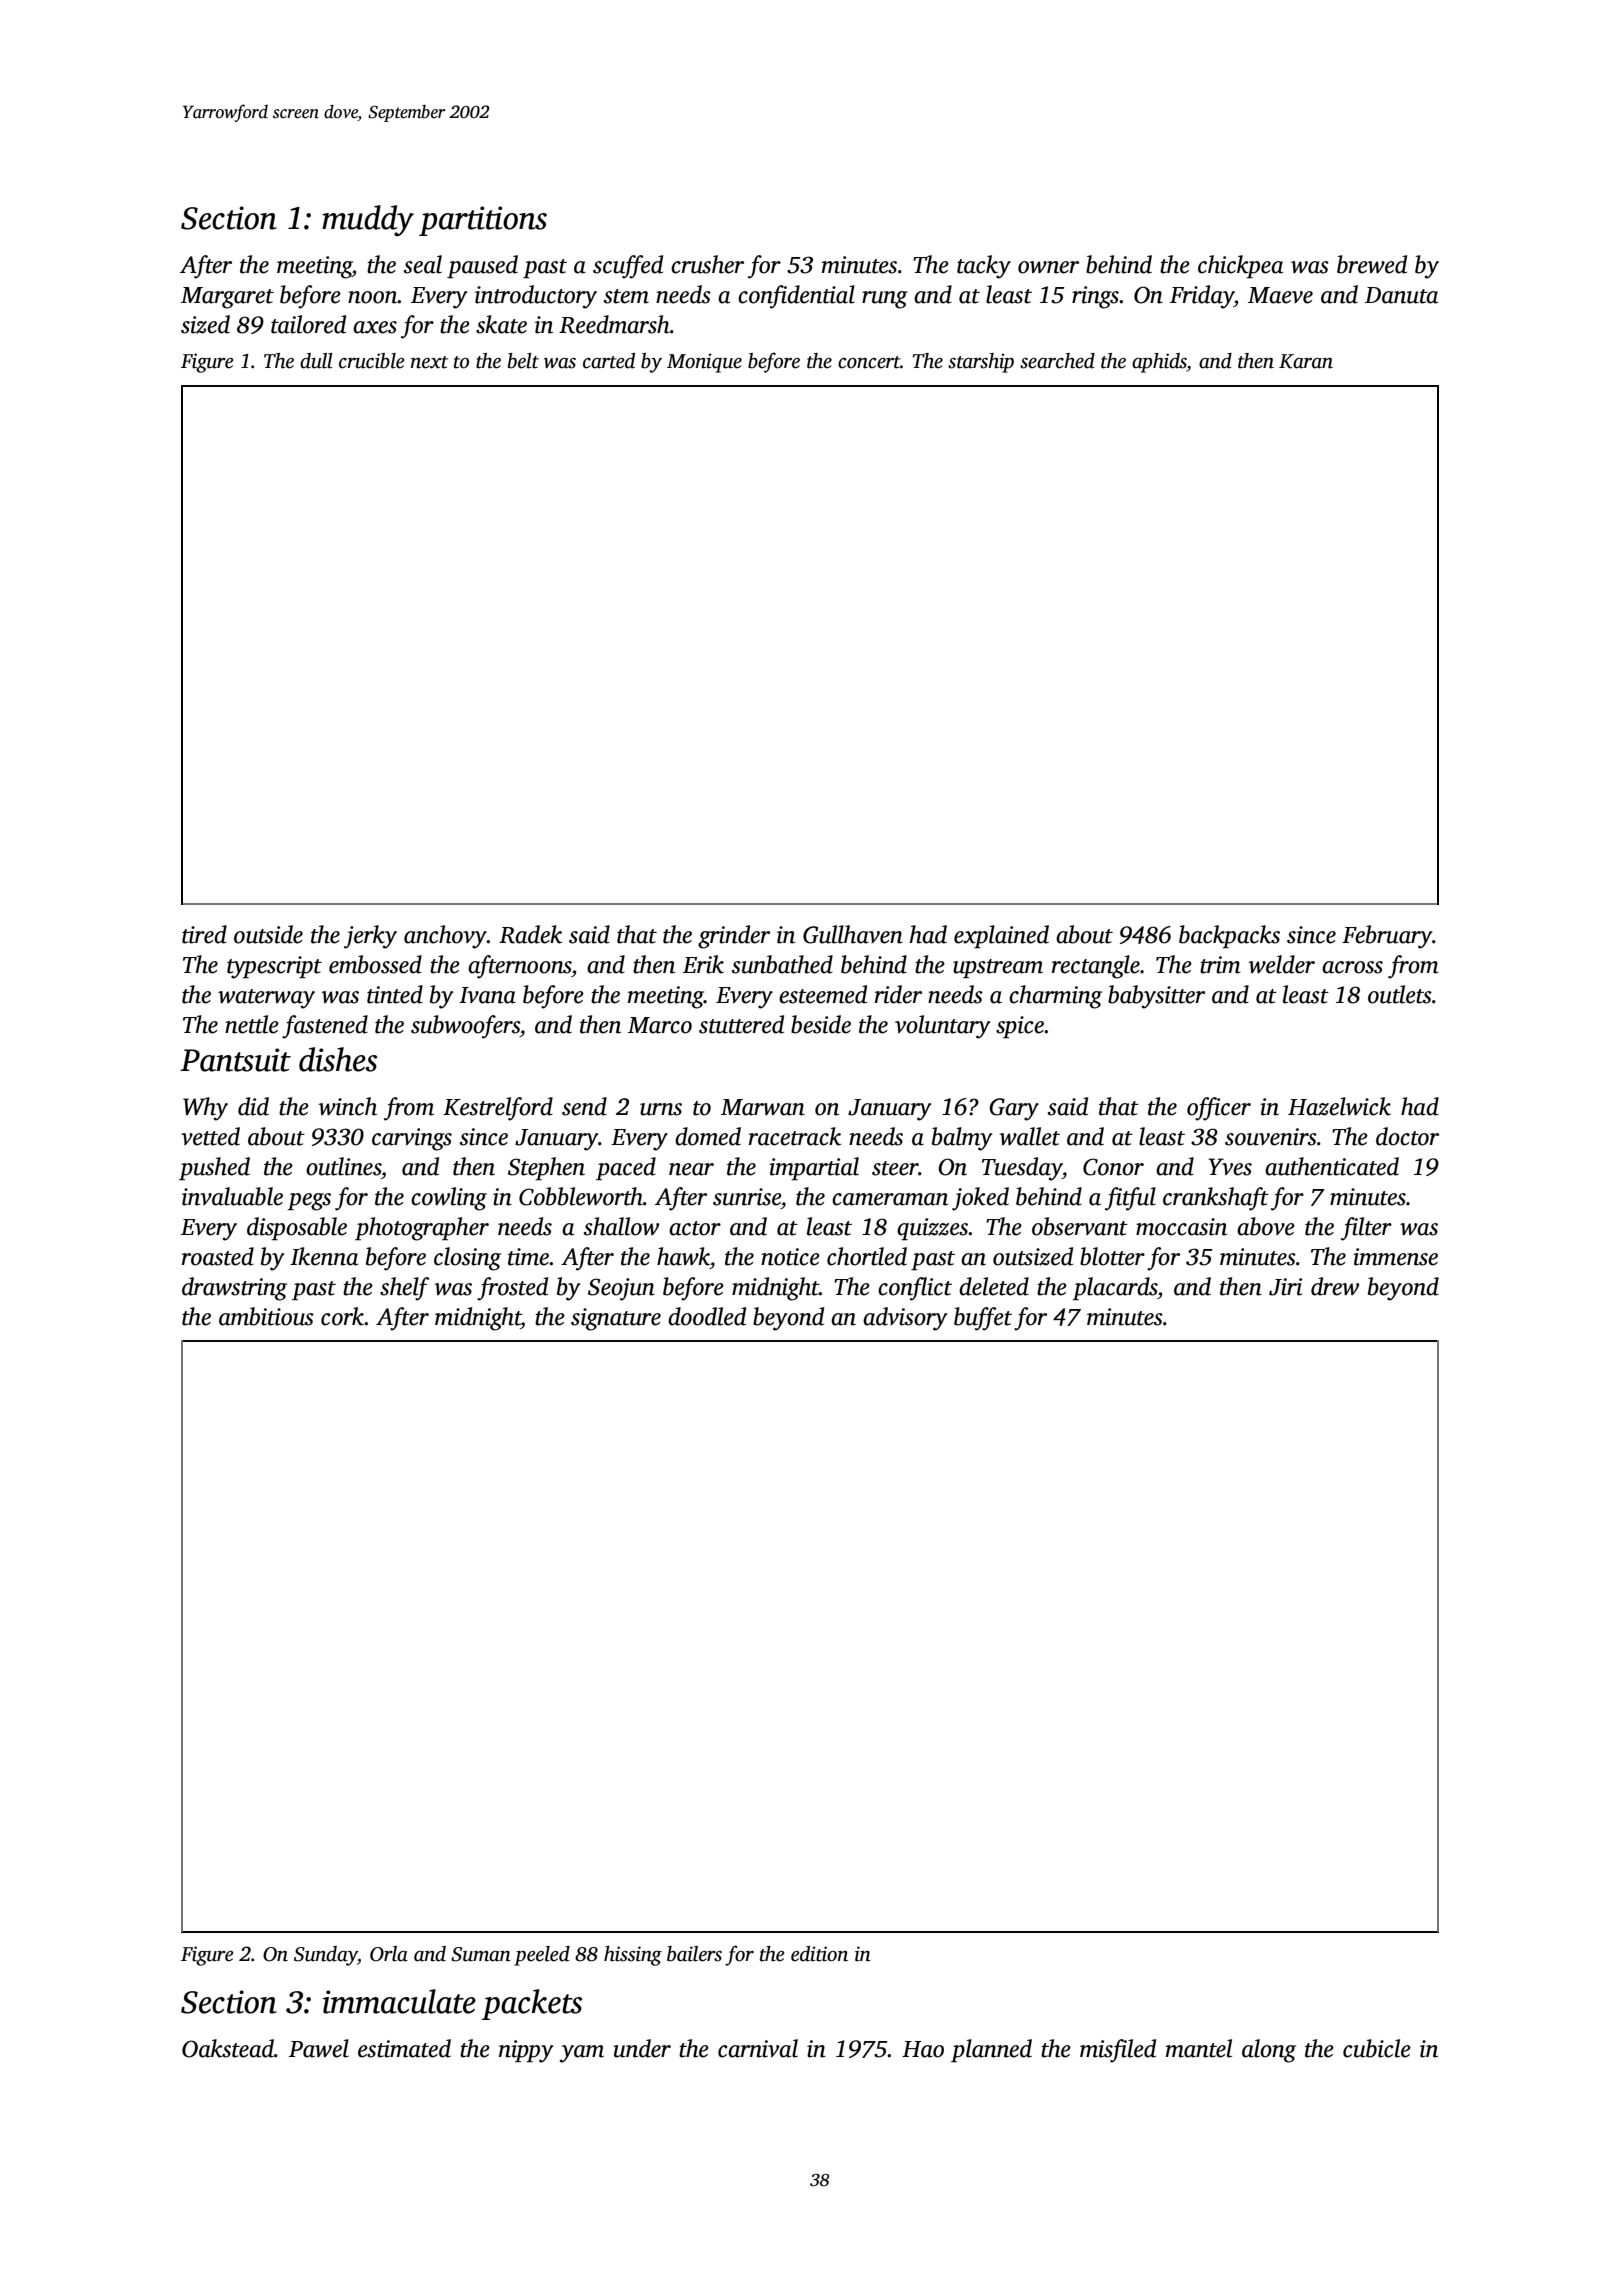 This screenshot has width=1620, height=2292. Describe the element at coordinates (1372, 264) in the screenshot. I see `brewed` at that location.
